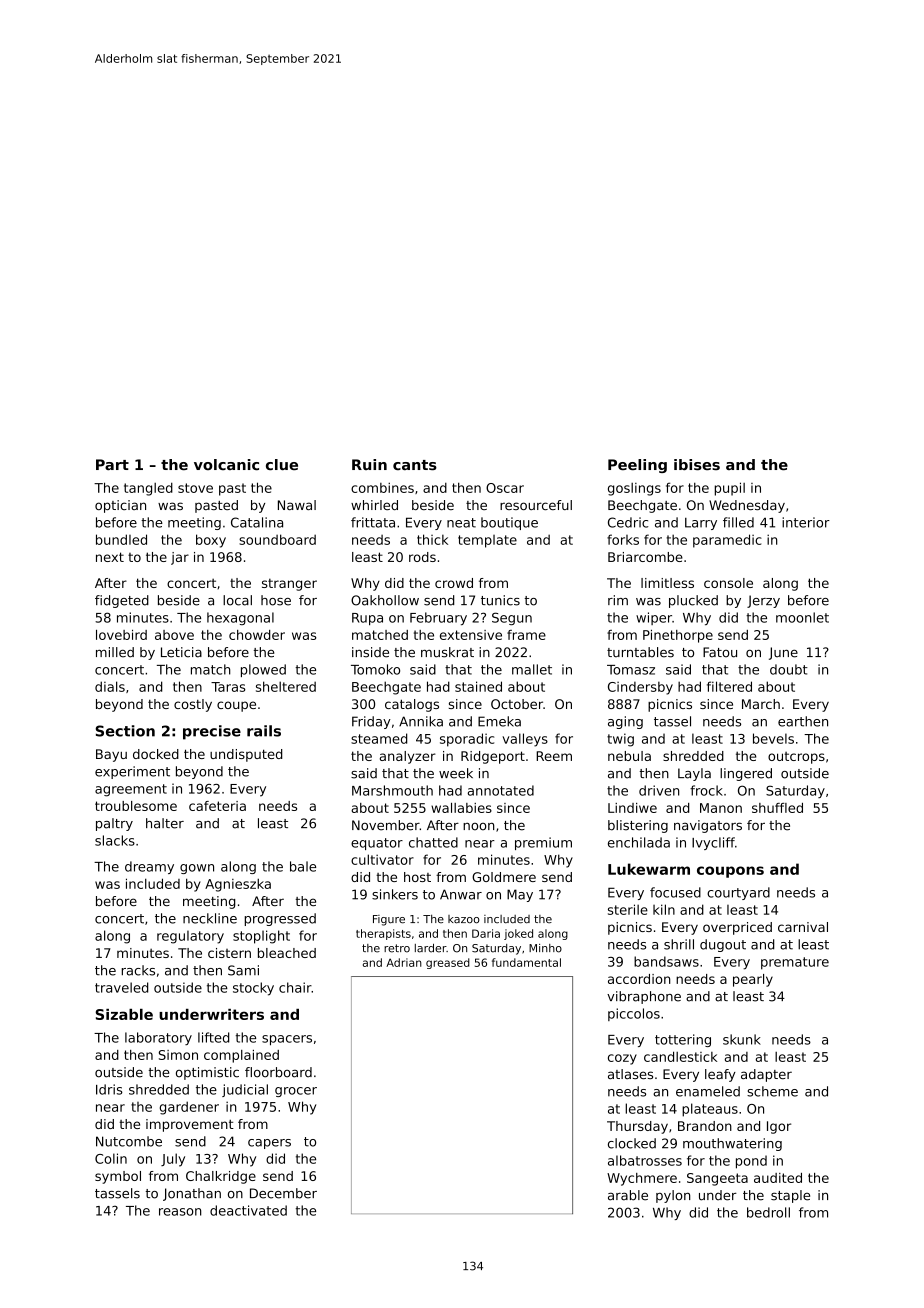 The image size is (924, 1308). I want to click on ibises, so click(697, 465).
